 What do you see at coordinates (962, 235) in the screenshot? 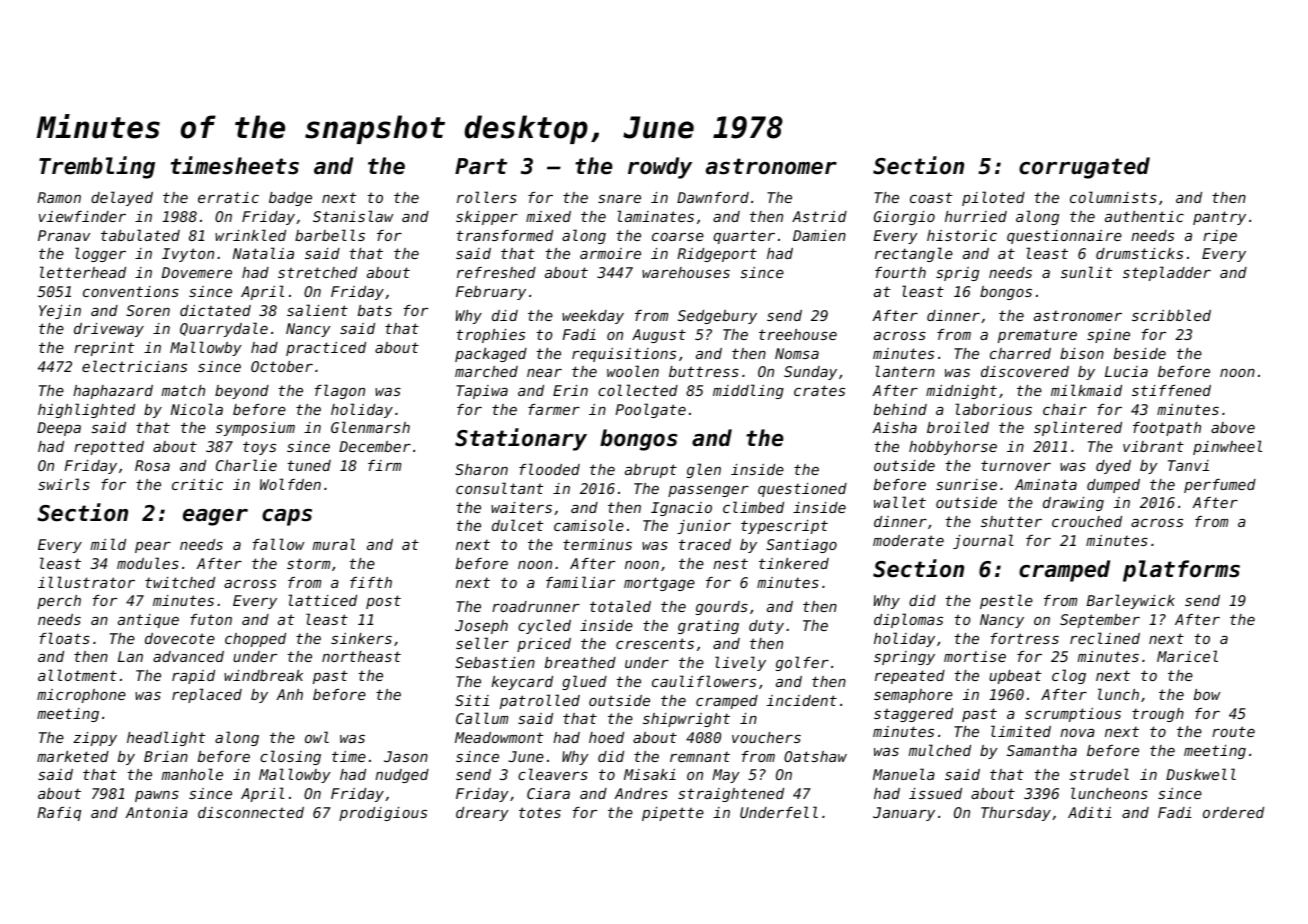
I see `historic` at bounding box center [962, 235].
